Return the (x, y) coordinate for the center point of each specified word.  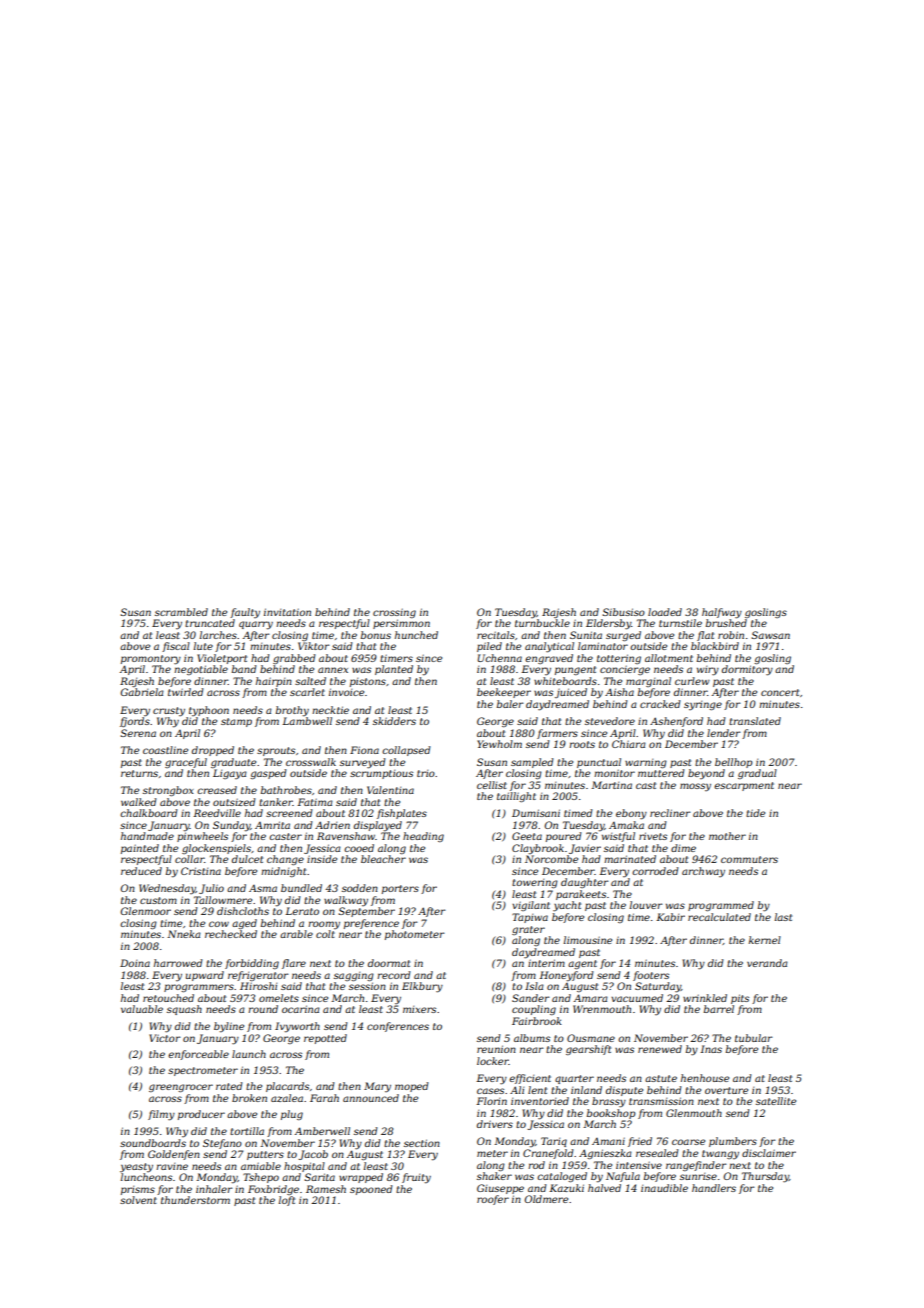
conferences (398, 1027)
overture (726, 1090)
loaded (665, 612)
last (783, 917)
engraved (549, 659)
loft (287, 1201)
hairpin (274, 682)
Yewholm (499, 744)
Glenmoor (145, 911)
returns (139, 773)
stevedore (610, 721)
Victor (165, 1038)
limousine (588, 940)
